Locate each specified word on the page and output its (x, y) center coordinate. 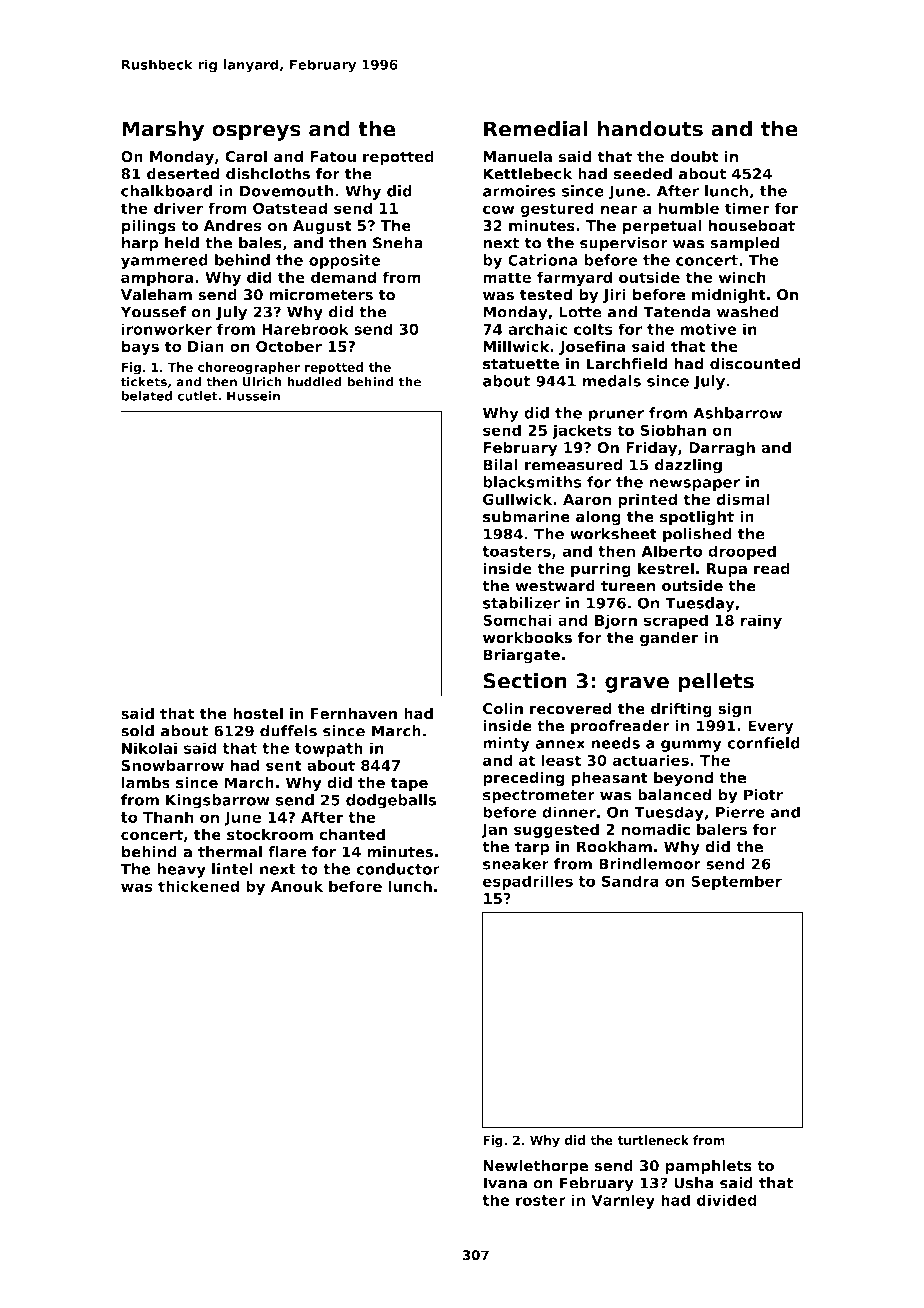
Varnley (623, 1201)
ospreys (256, 132)
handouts (650, 128)
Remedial (536, 128)
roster (541, 1200)
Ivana (505, 1183)
